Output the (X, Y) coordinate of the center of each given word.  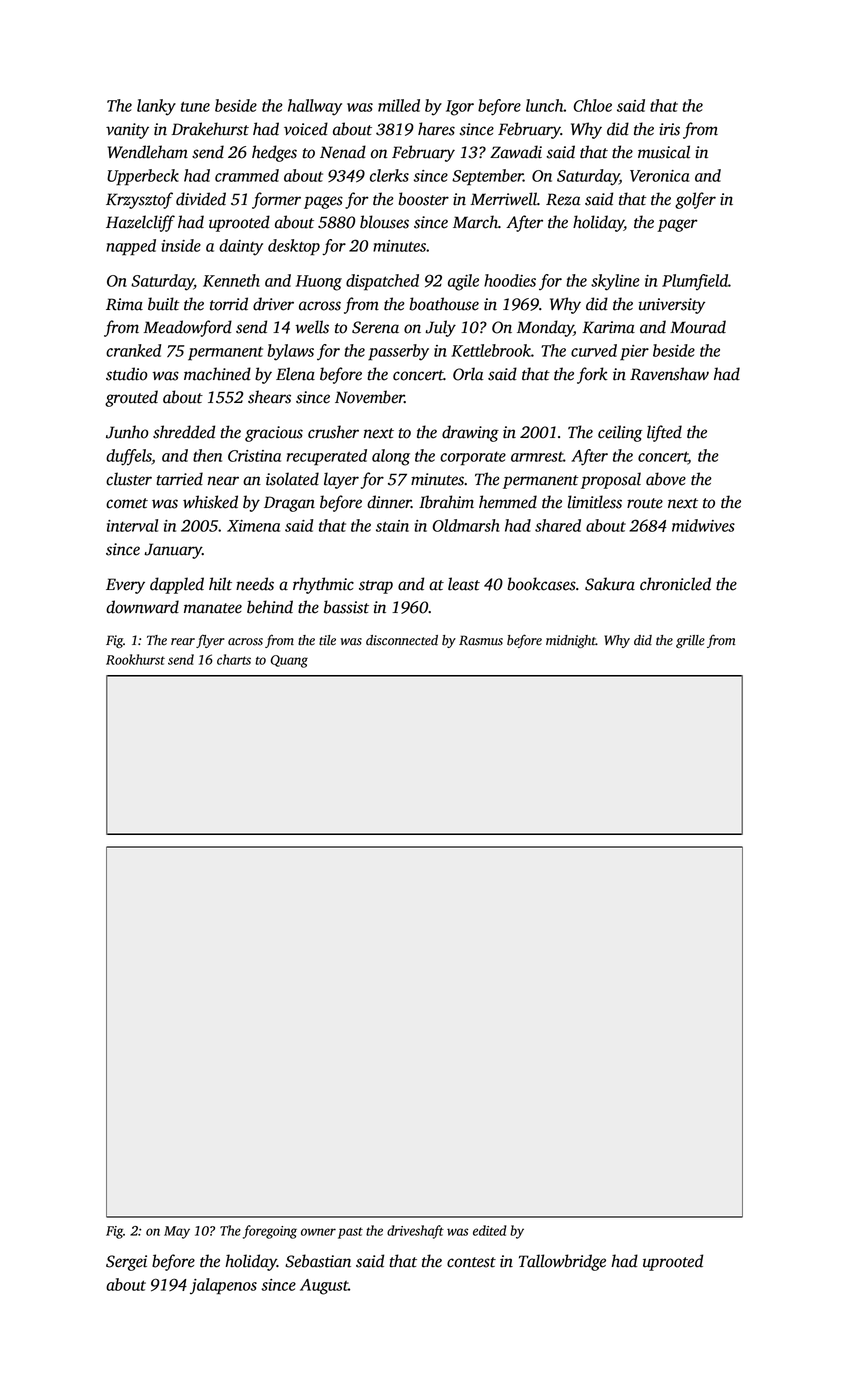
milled (399, 105)
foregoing (270, 1232)
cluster (129, 479)
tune (195, 106)
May (177, 1232)
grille (690, 641)
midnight (571, 641)
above (666, 479)
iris (669, 129)
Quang (289, 661)
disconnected (402, 640)
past (350, 1233)
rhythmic (323, 585)
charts (234, 659)
